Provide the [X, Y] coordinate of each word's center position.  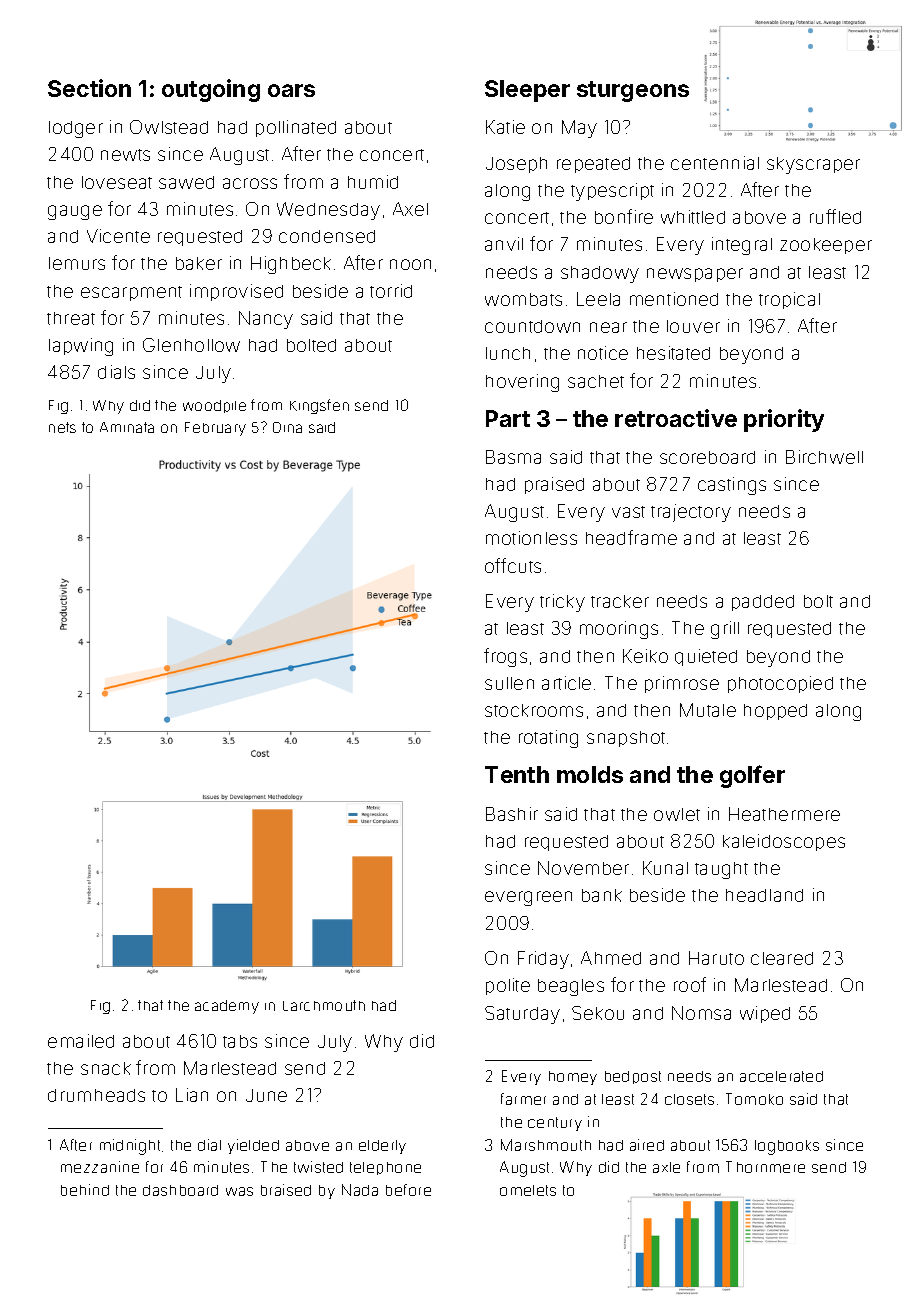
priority [784, 420]
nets [62, 427]
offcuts [513, 565]
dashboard [180, 1190]
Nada [360, 1190]
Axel [410, 209]
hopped [775, 712]
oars [291, 90]
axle [666, 1167]
